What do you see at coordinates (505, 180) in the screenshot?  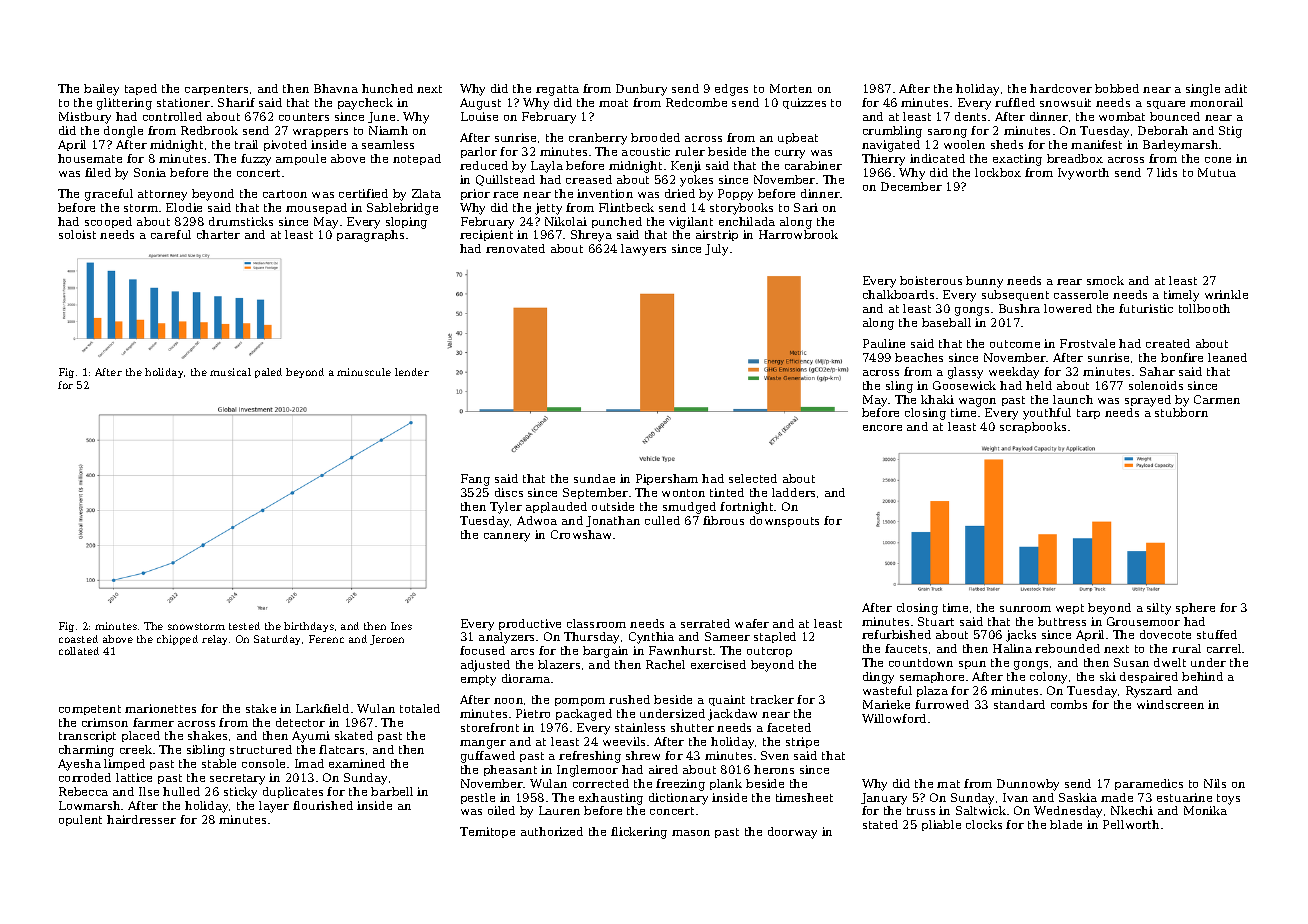 I see `Quillstead` at bounding box center [505, 180].
